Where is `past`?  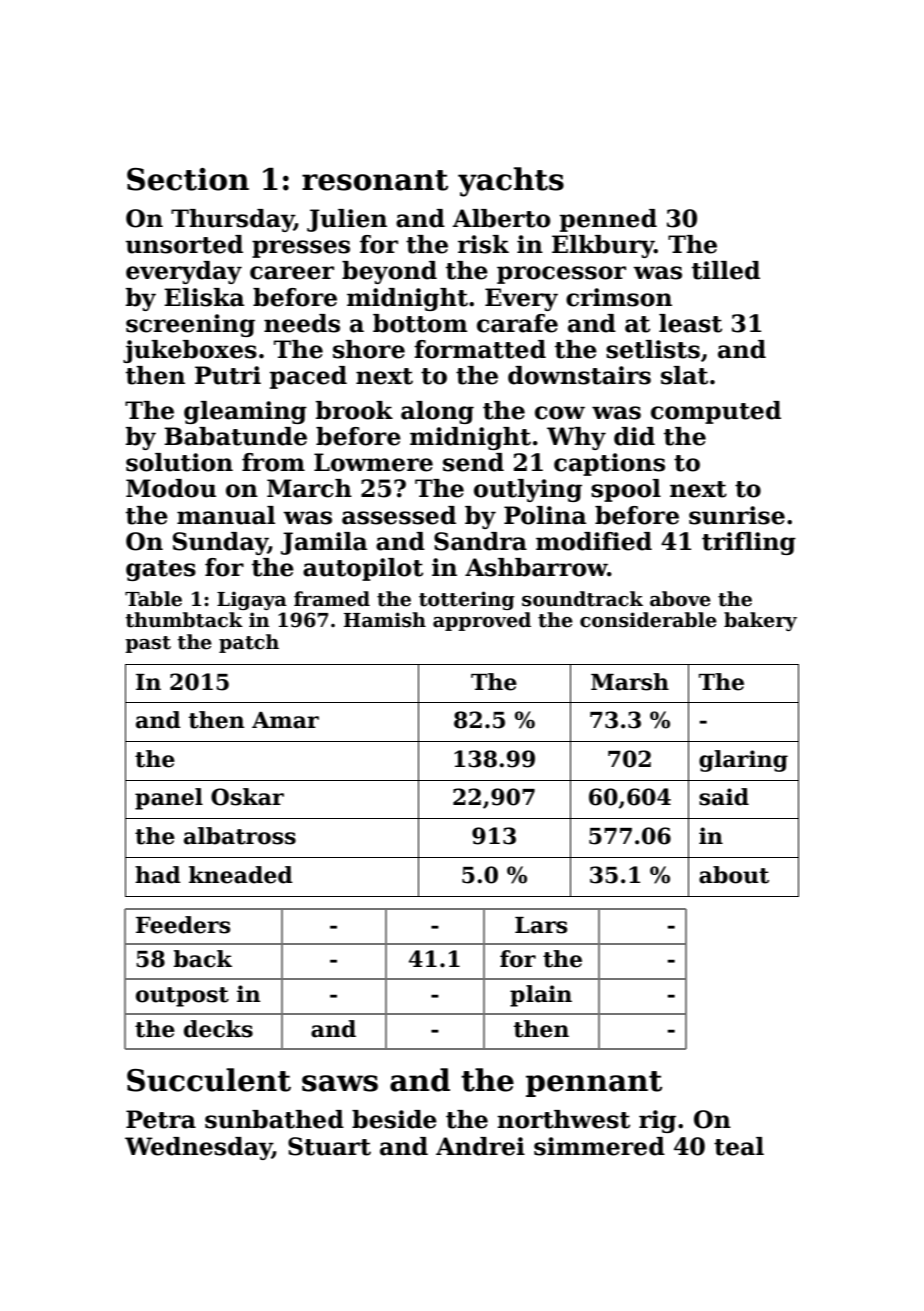
past is located at coordinates (148, 644).
